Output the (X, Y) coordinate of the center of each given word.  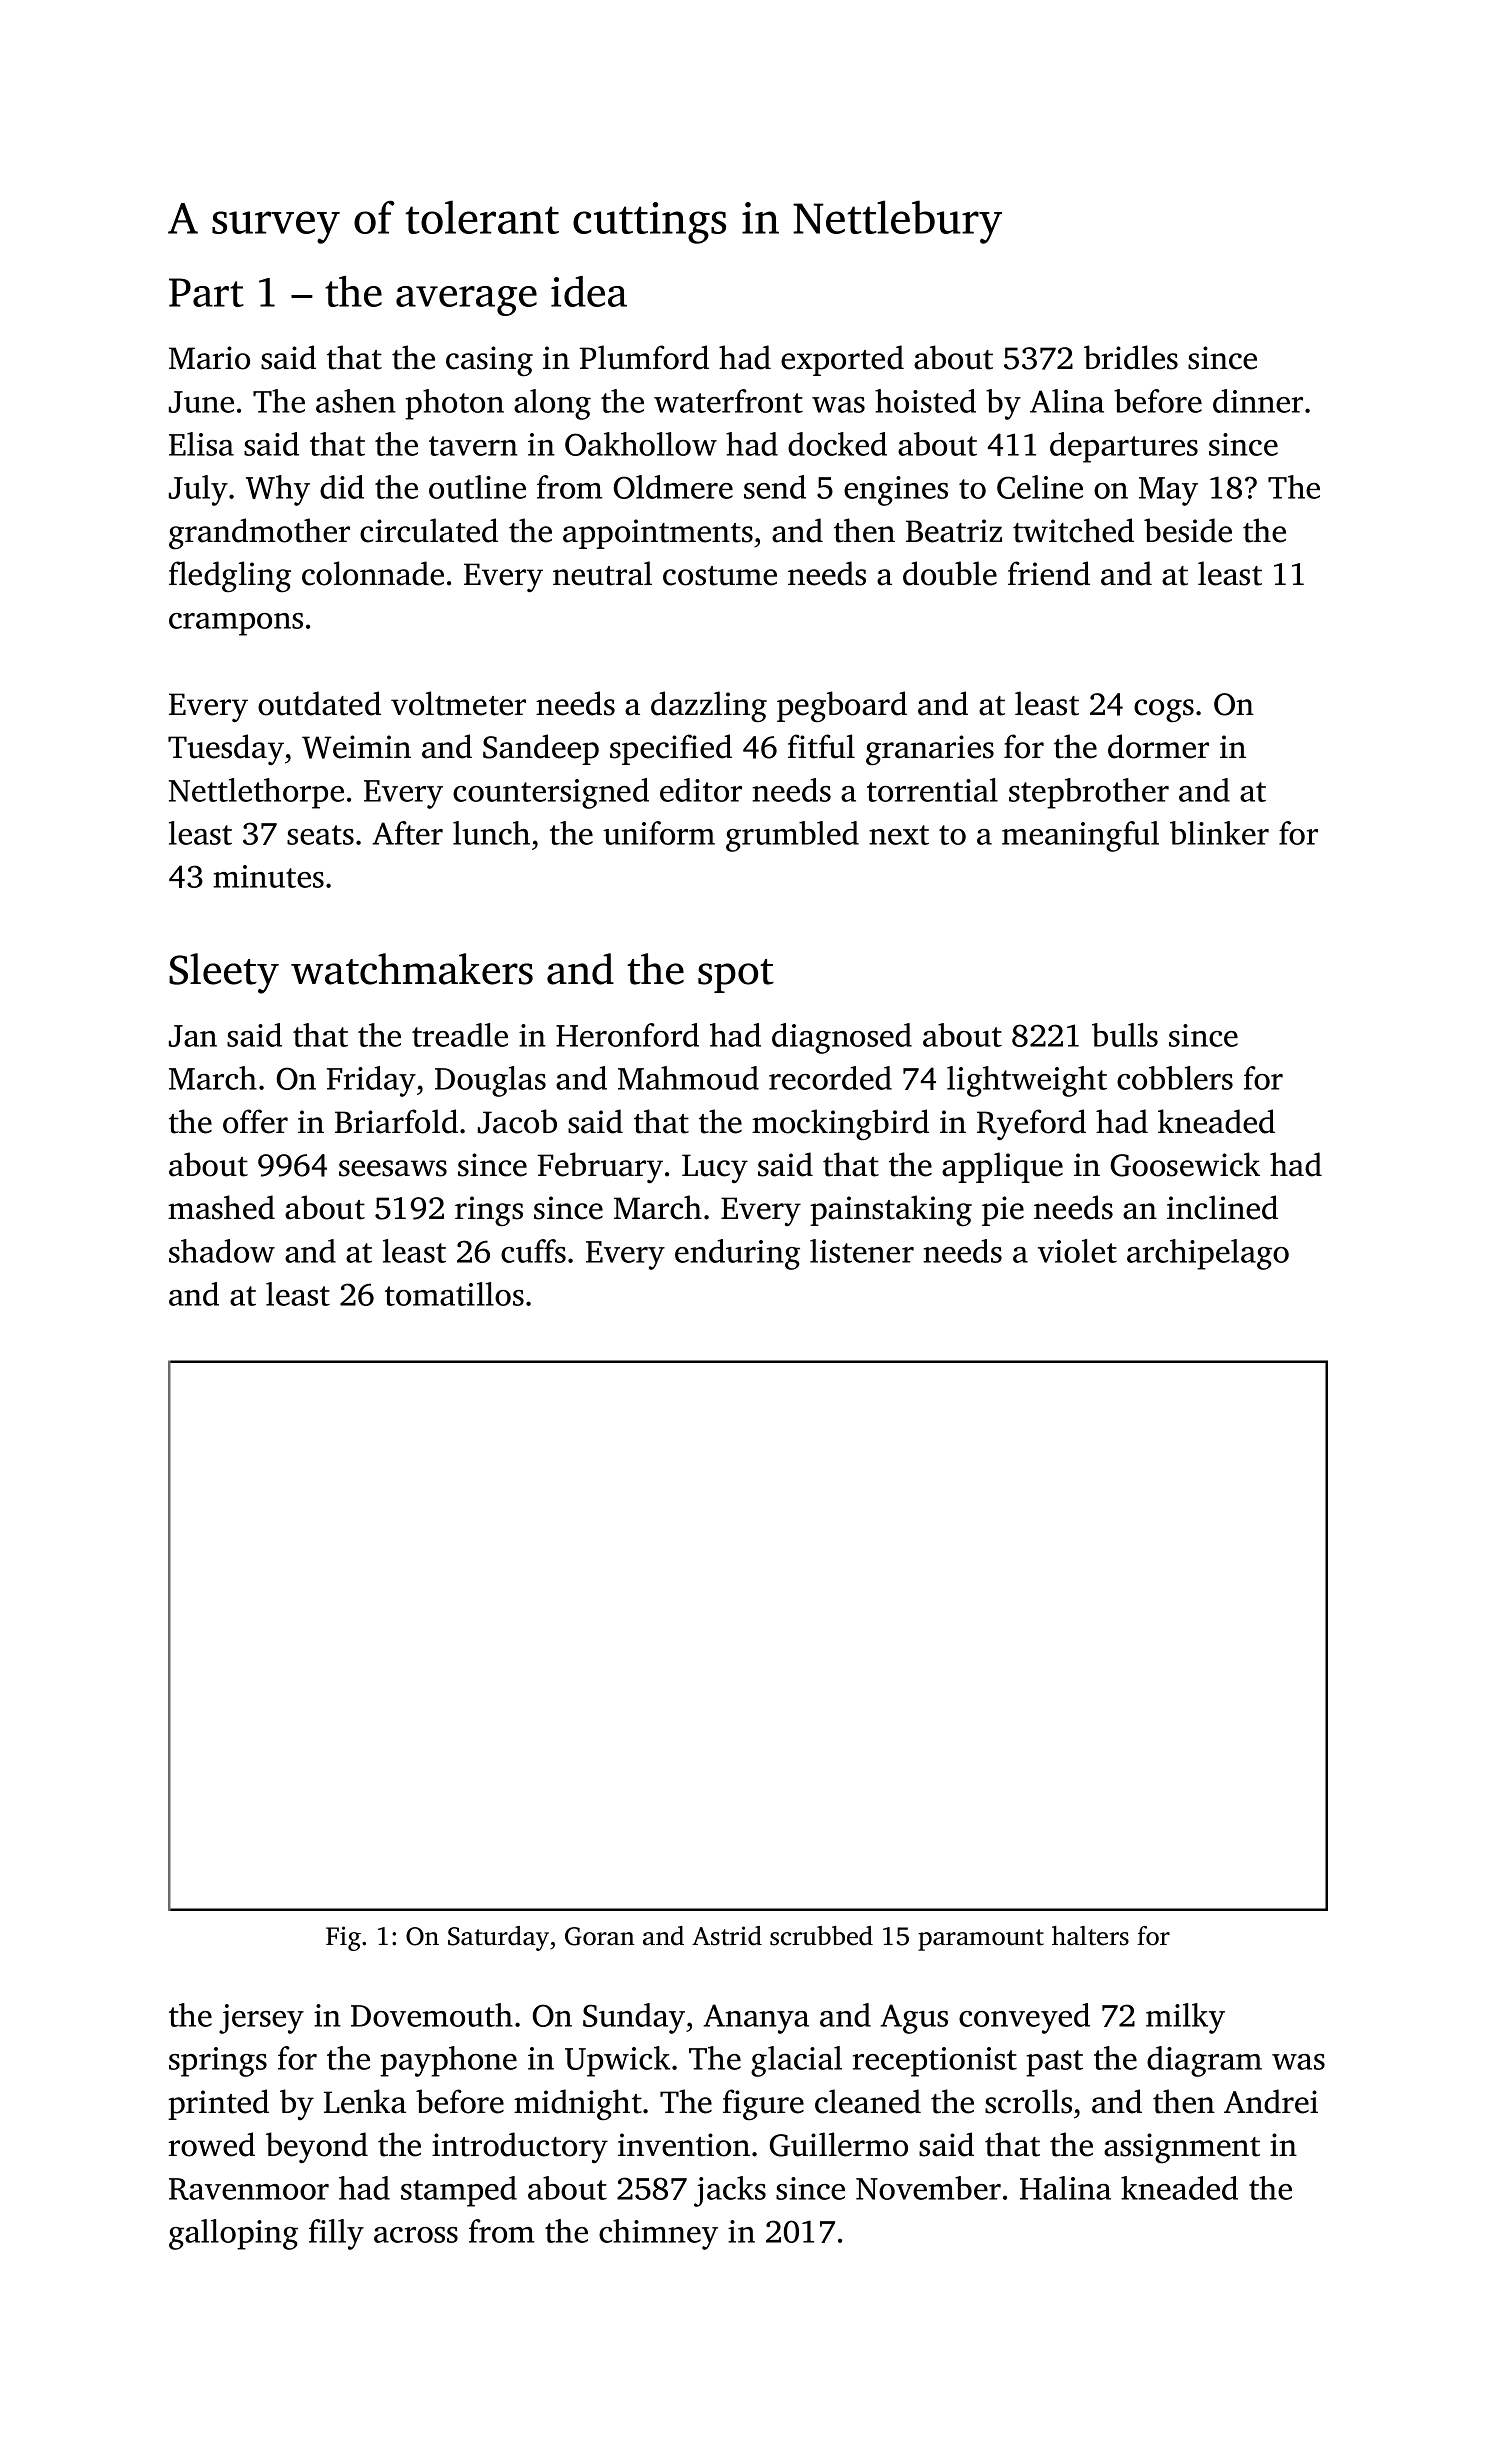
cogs (1164, 711)
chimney (658, 2234)
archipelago (1208, 1254)
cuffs (533, 1251)
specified (671, 749)
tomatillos (454, 1294)
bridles (1131, 357)
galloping (233, 2234)
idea (589, 291)
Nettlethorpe (256, 793)
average (466, 301)
